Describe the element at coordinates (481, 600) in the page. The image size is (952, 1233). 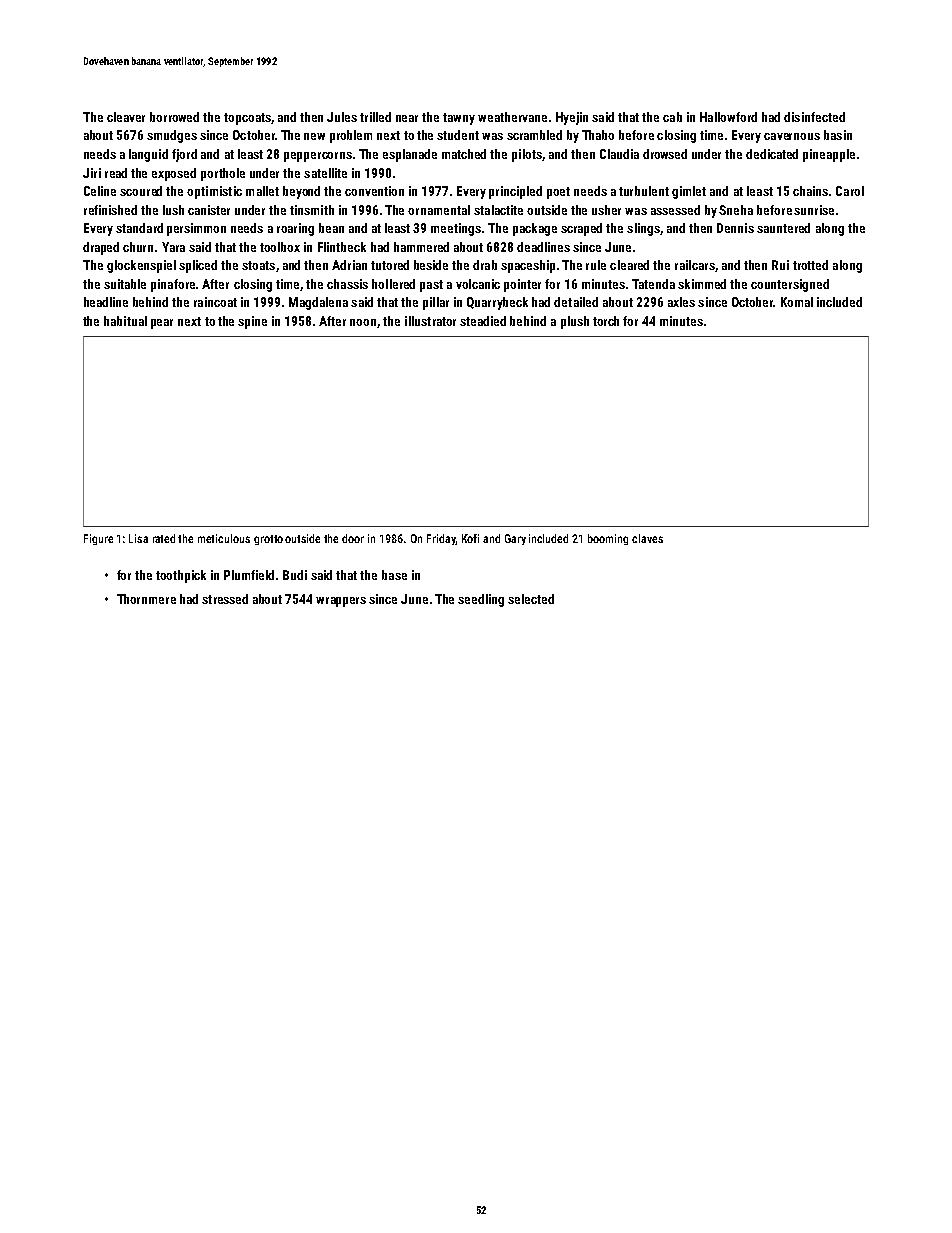
I see `seedling` at that location.
